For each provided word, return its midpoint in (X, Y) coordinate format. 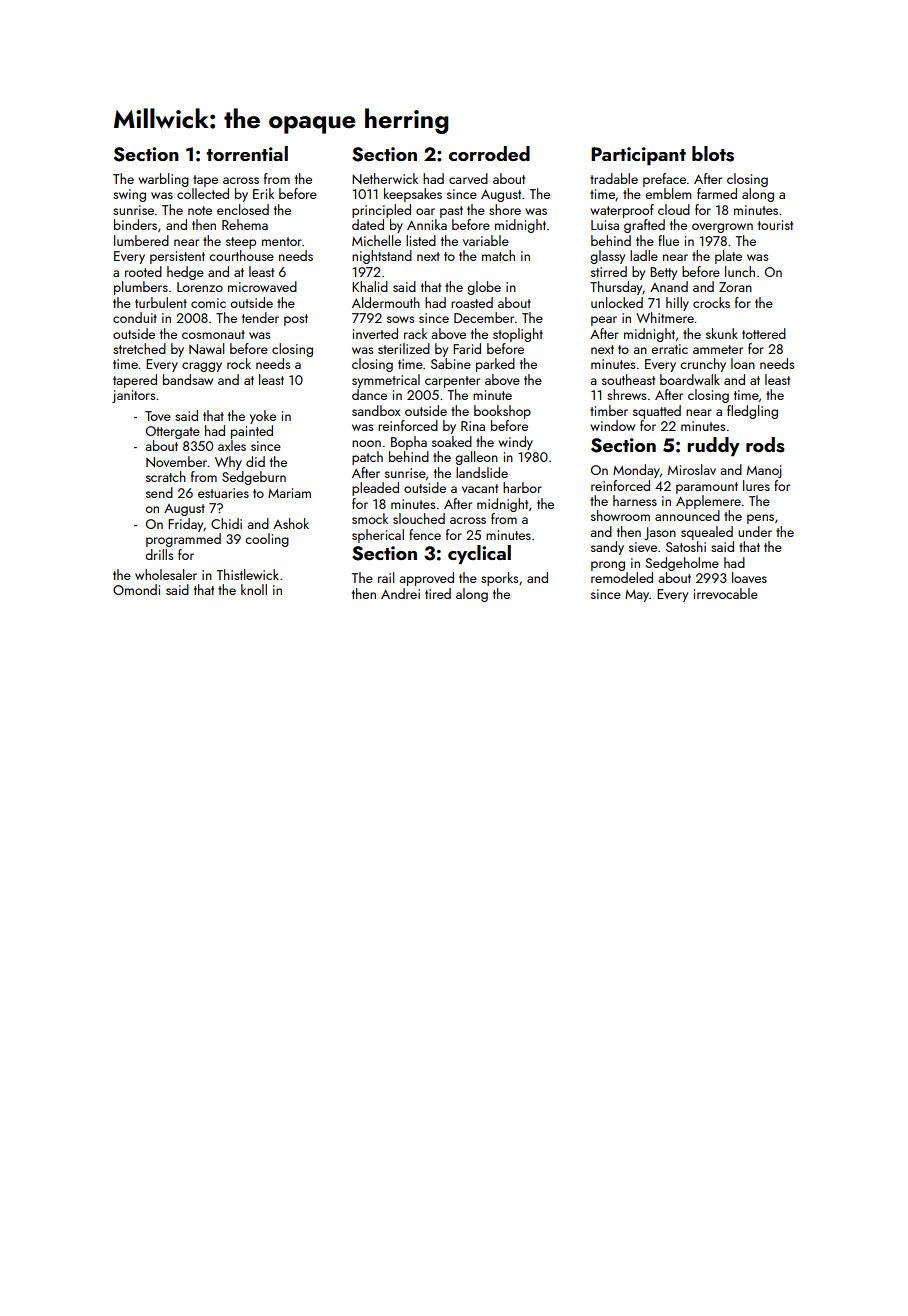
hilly (677, 304)
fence (425, 534)
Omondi (136, 589)
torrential (247, 153)
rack (415, 333)
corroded (489, 153)
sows (400, 319)
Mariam (289, 493)
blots (713, 154)
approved (427, 579)
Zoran (735, 287)
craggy (202, 367)
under (755, 531)
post (296, 320)
